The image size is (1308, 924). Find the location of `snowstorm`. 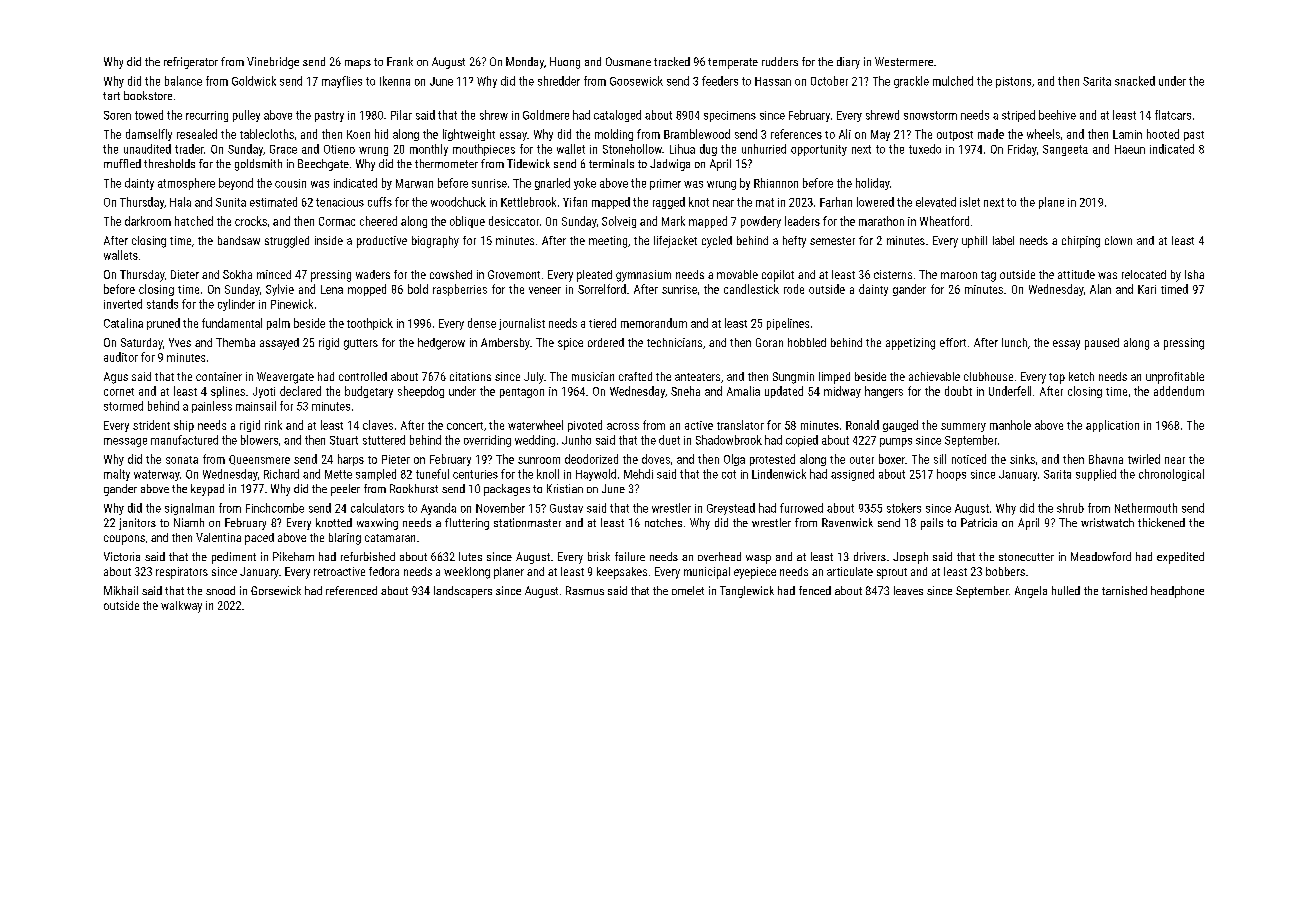

snowstorm is located at coordinates (930, 115).
